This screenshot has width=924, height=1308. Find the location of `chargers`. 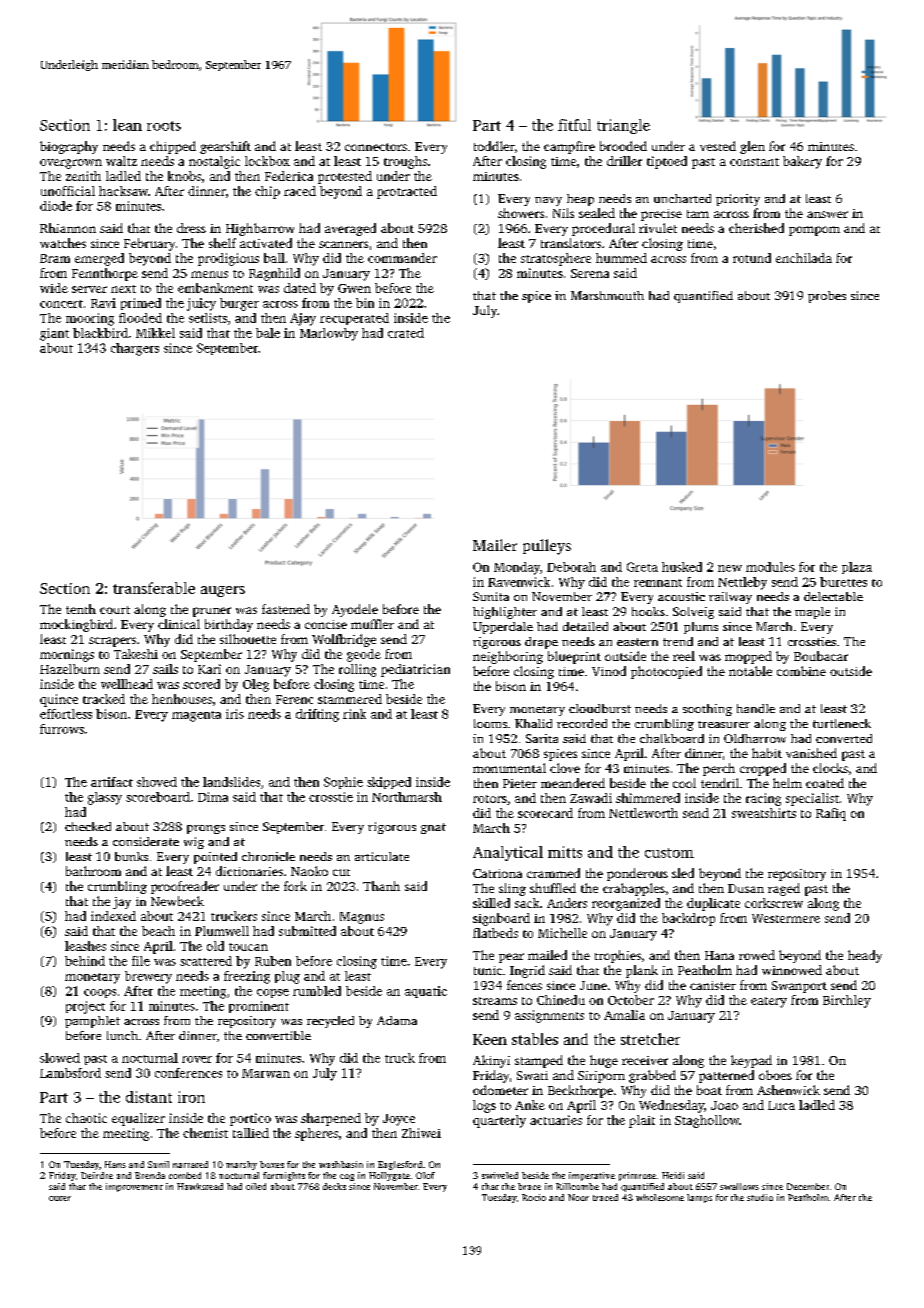

chargers is located at coordinates (135, 349).
